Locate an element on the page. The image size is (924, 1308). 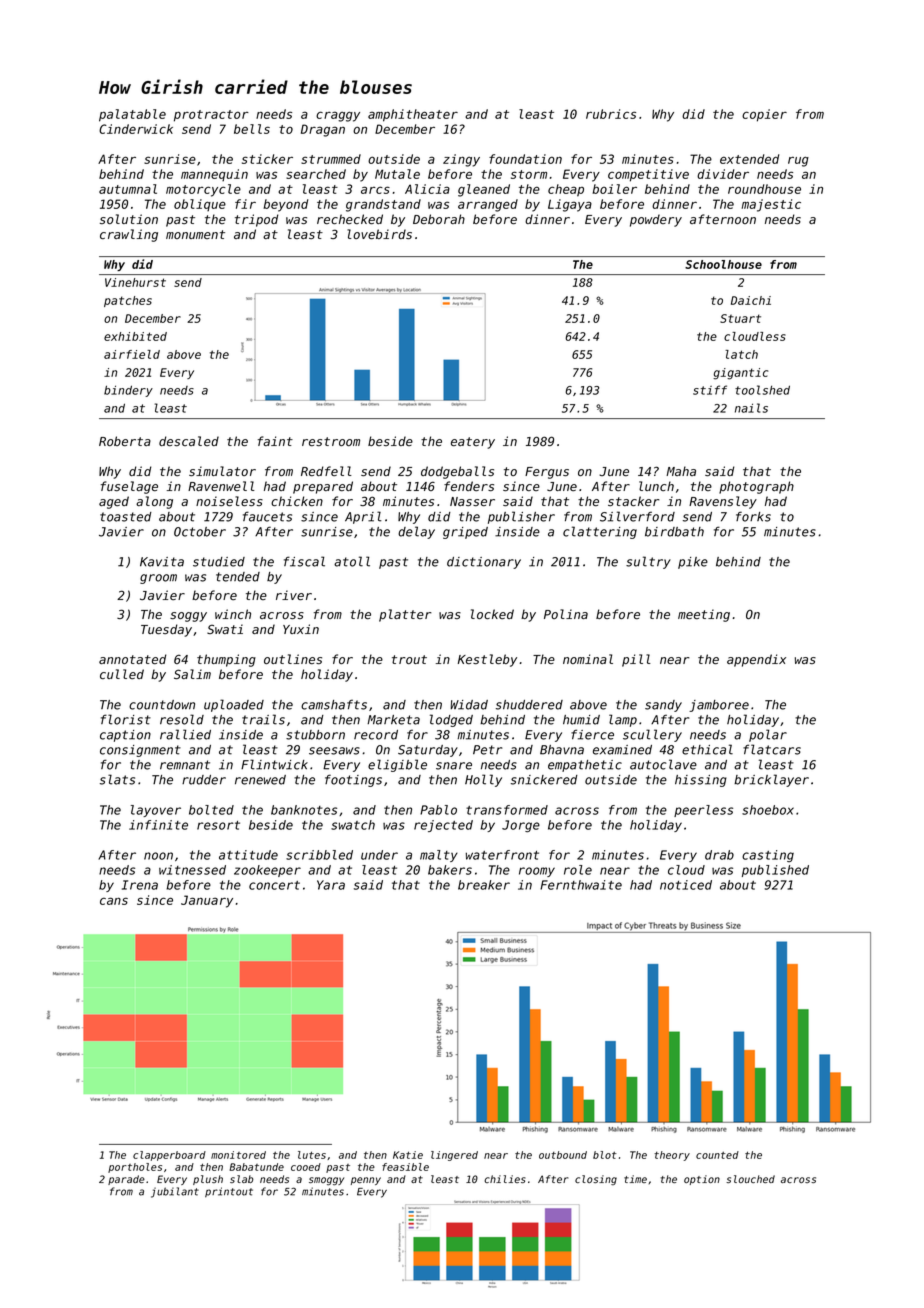
parade is located at coordinates (126, 1180).
